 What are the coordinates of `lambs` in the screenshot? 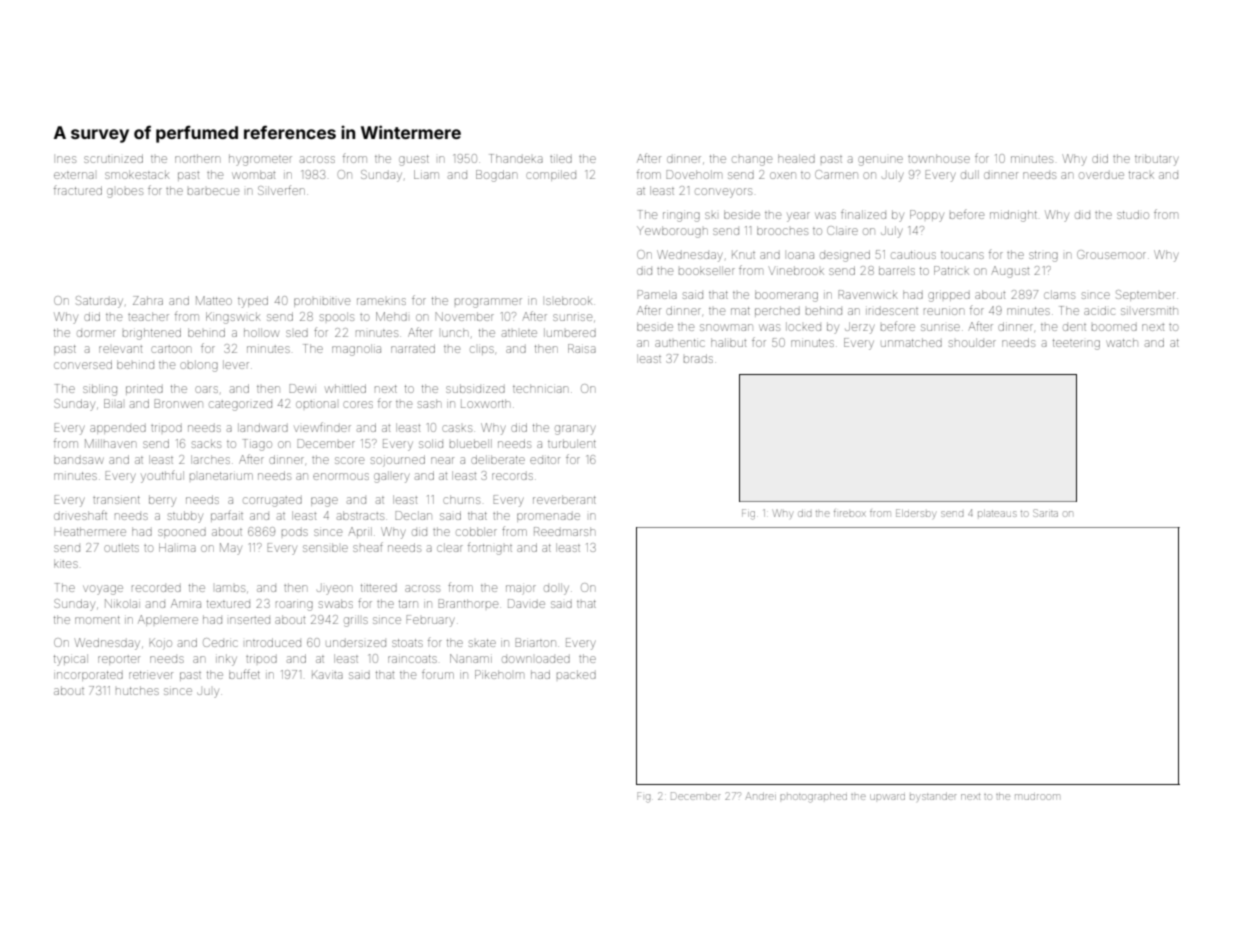 It's located at (230, 588).
